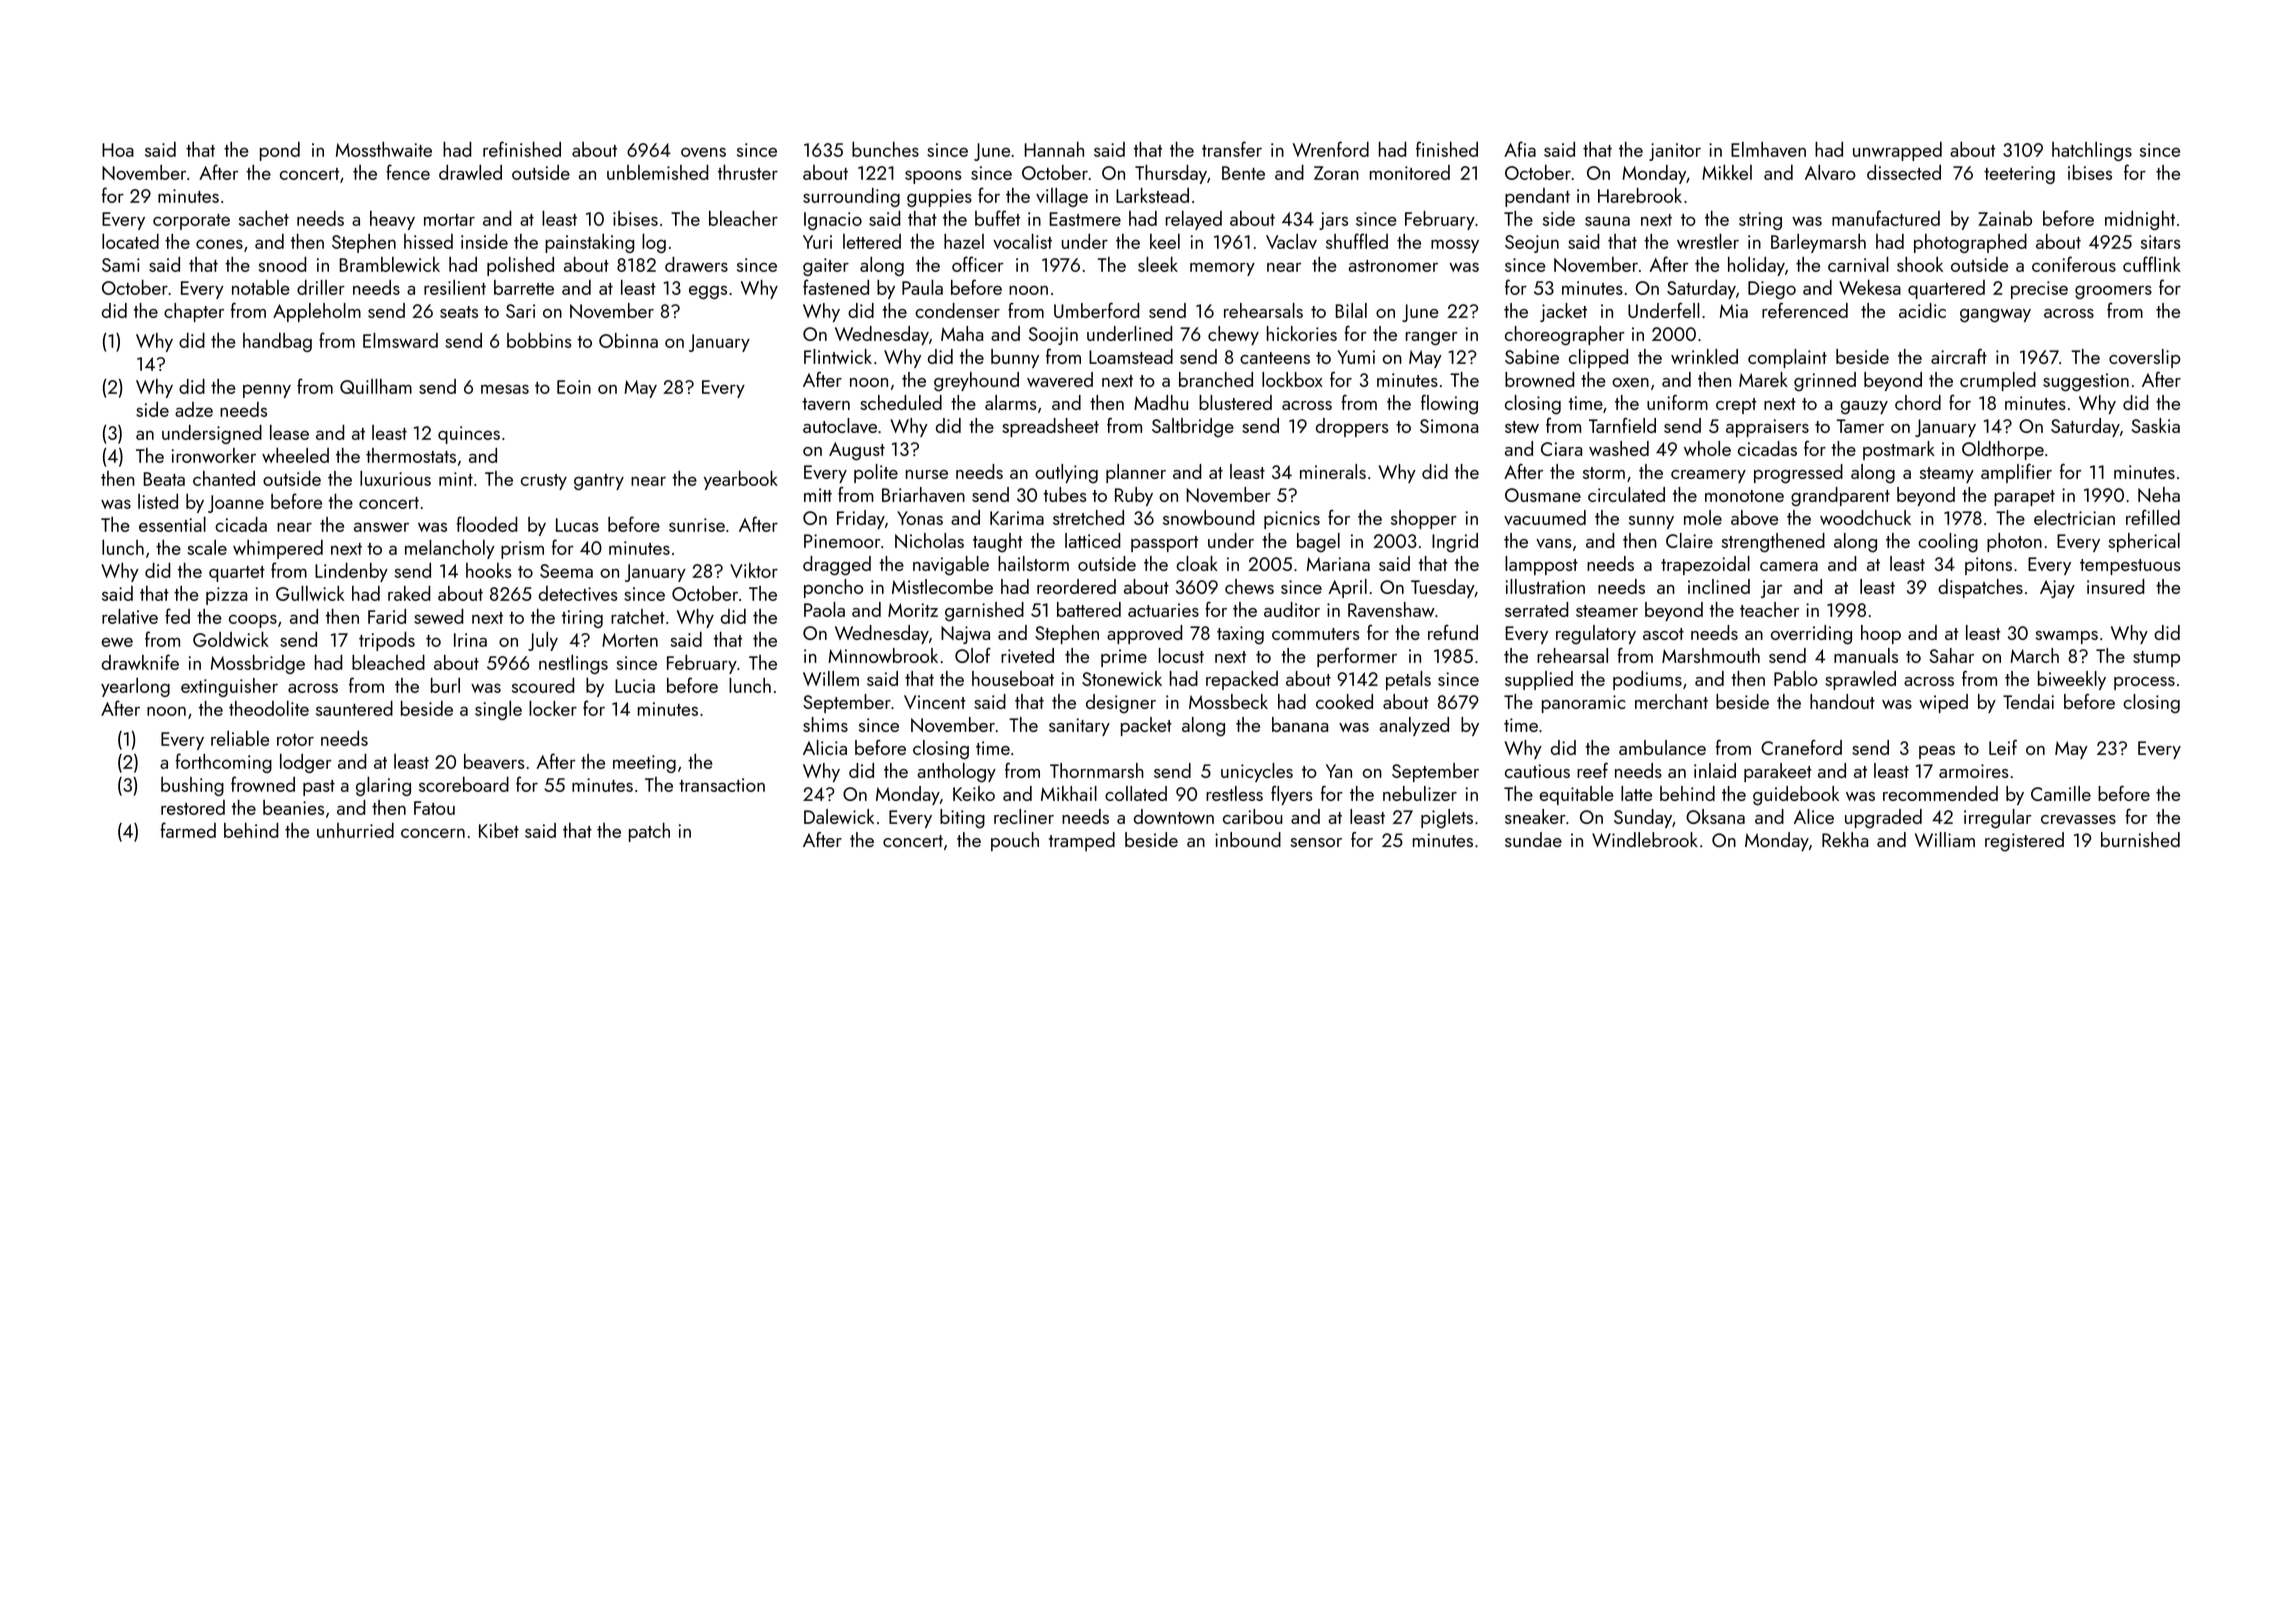  What do you see at coordinates (1647, 680) in the screenshot?
I see `podiums` at bounding box center [1647, 680].
